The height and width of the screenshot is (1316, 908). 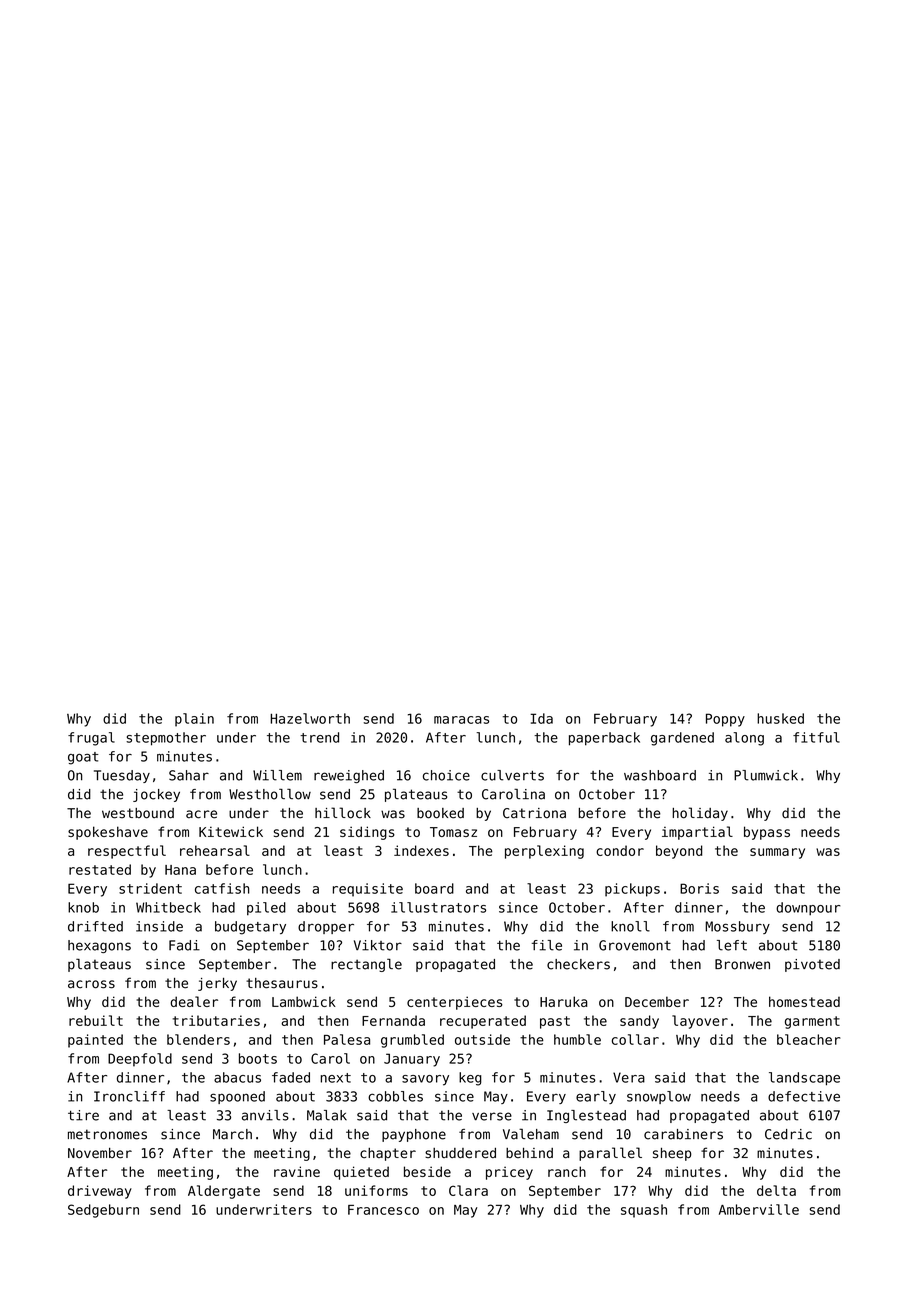 I want to click on Mossbury, so click(x=737, y=927).
